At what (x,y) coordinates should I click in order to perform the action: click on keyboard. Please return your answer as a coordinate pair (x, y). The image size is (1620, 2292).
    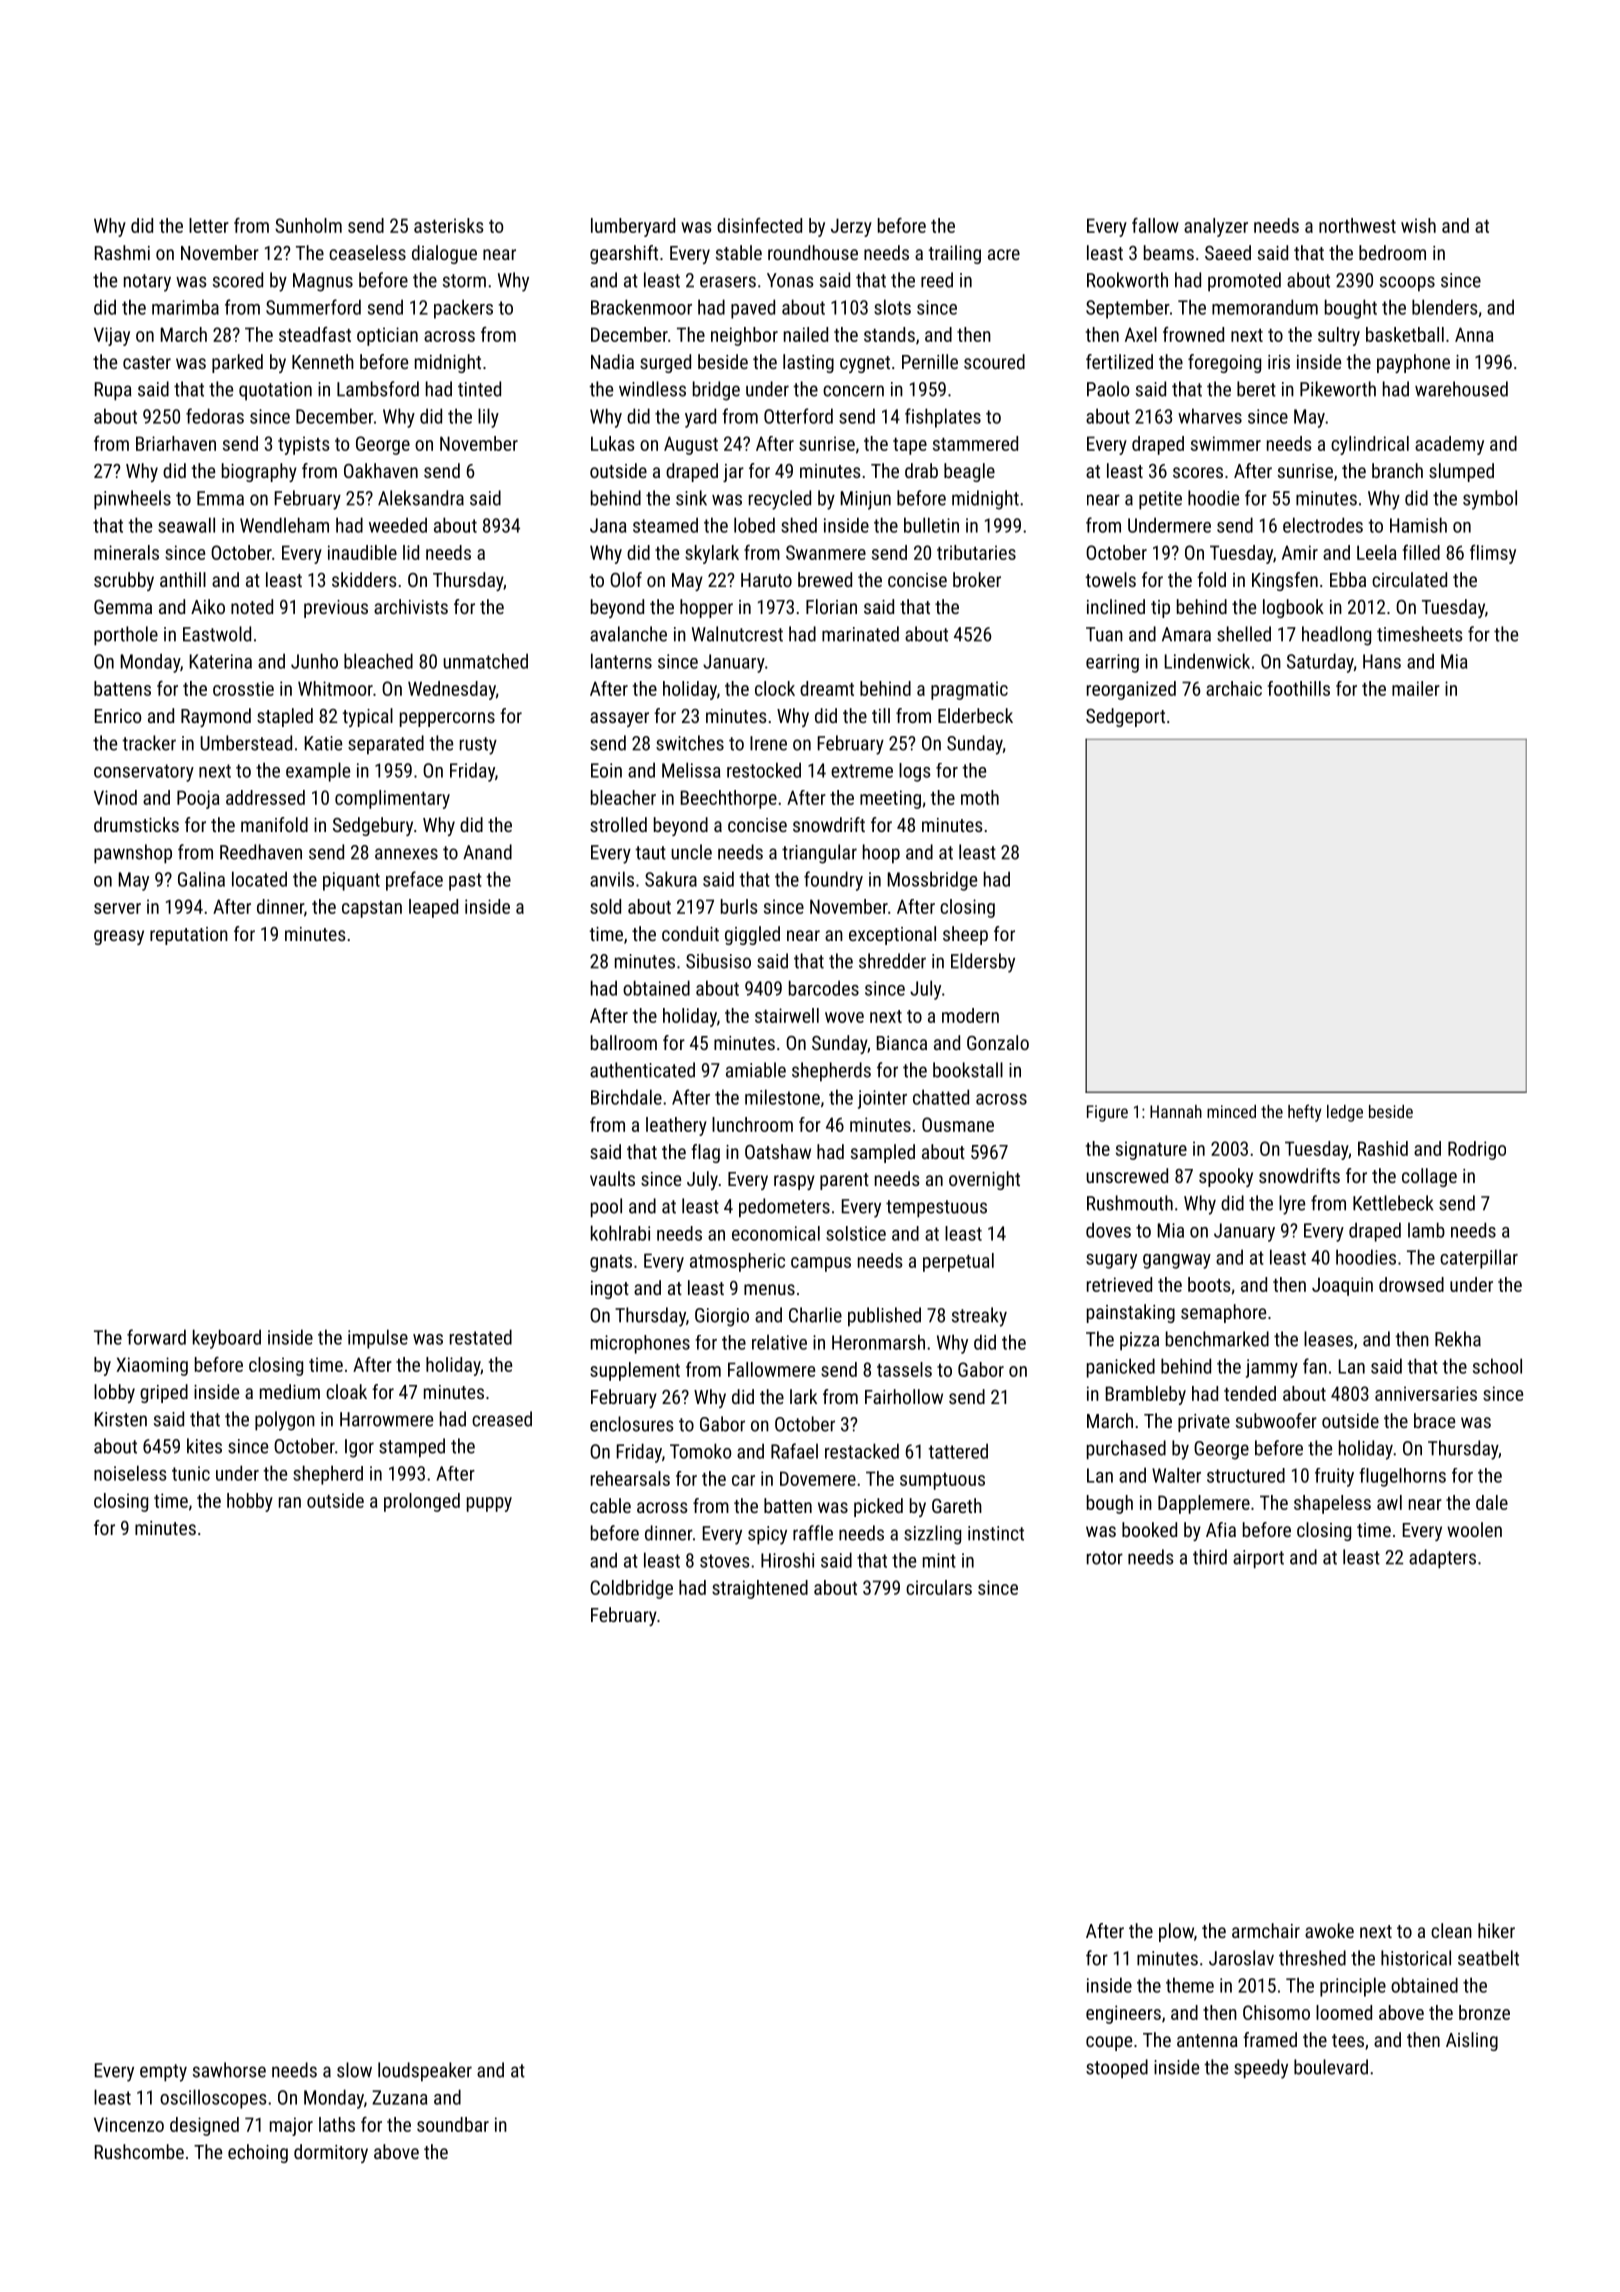
    Looking at the image, I should click on (227, 1339).
